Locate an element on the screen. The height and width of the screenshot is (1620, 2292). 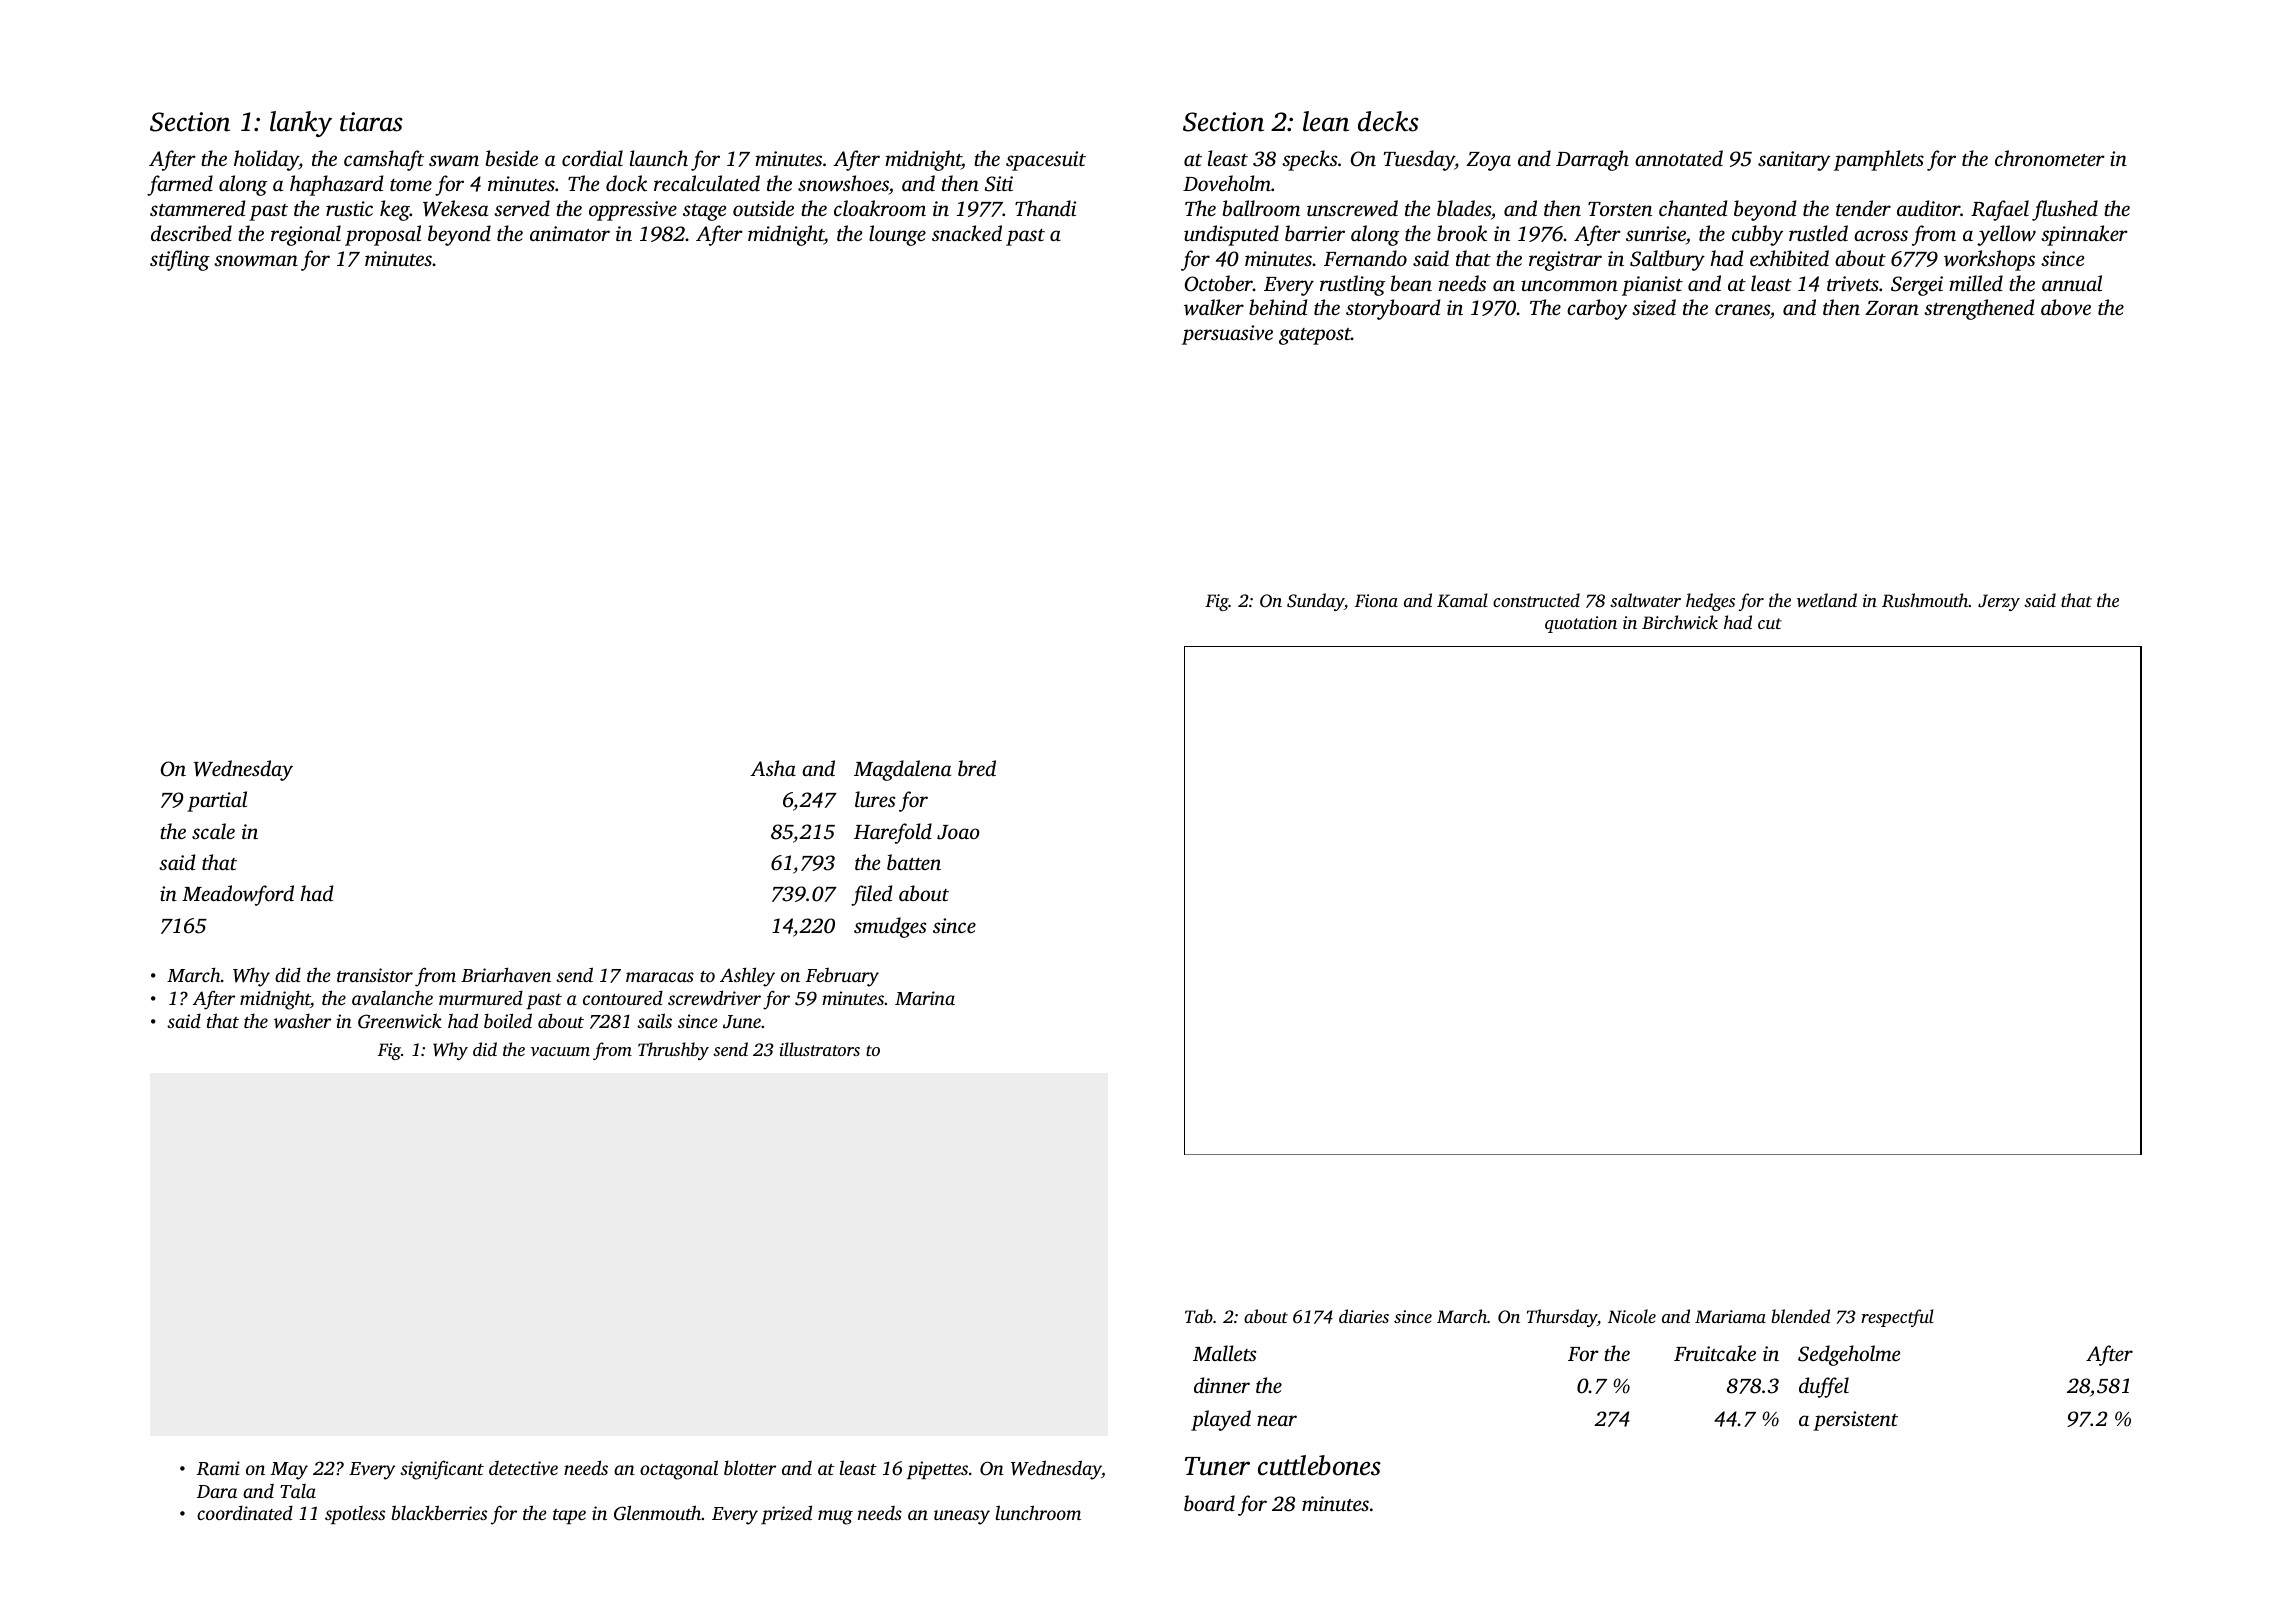
spotless is located at coordinates (355, 1515).
